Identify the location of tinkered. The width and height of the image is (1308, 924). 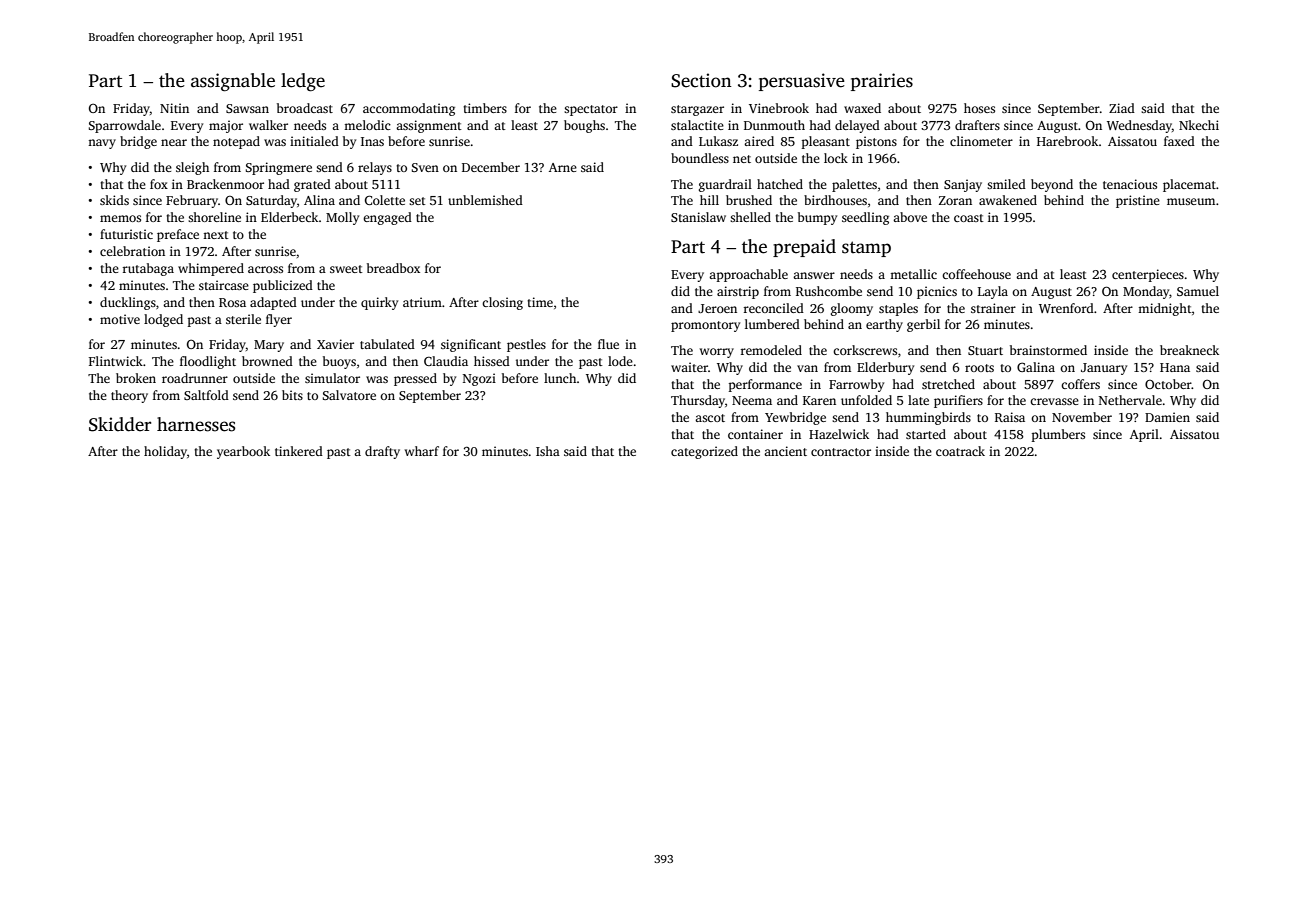
(299, 451).
